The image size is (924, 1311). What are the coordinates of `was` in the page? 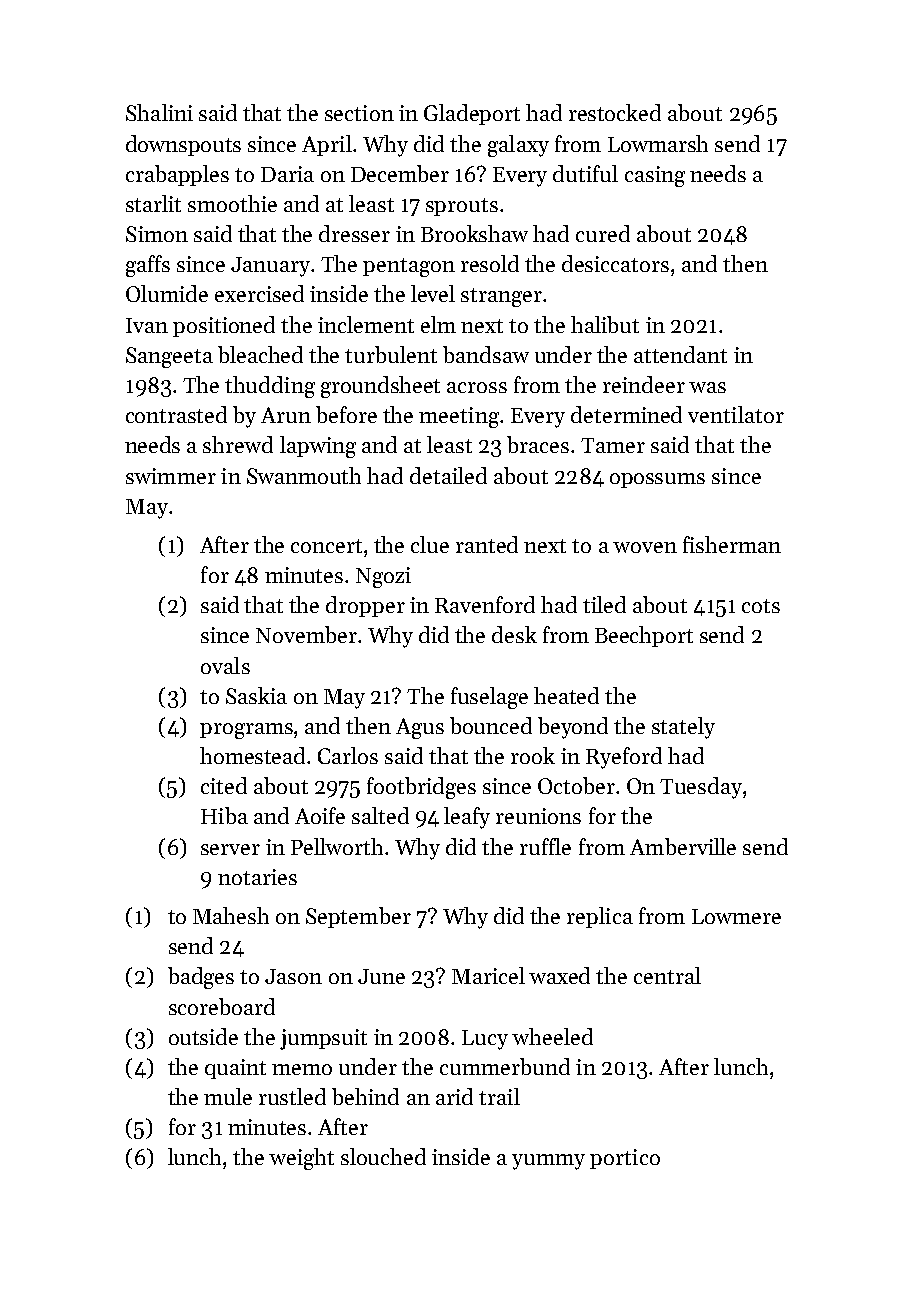 It's located at (707, 387).
